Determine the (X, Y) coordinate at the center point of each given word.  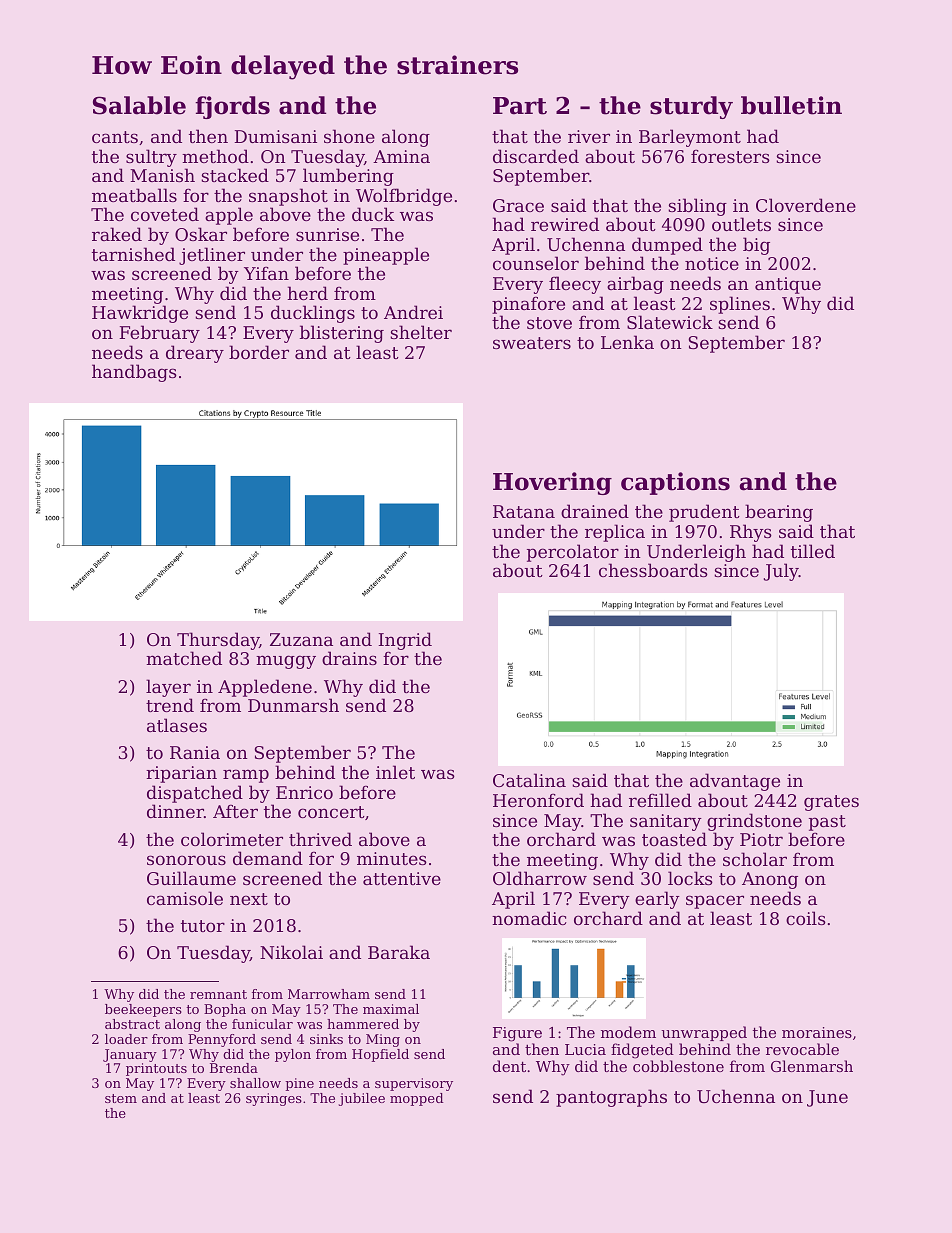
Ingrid (405, 641)
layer (168, 688)
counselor (536, 263)
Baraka (399, 952)
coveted (165, 214)
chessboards (653, 570)
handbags (134, 373)
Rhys (751, 533)
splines (740, 305)
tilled (813, 551)
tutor (203, 926)
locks (690, 878)
